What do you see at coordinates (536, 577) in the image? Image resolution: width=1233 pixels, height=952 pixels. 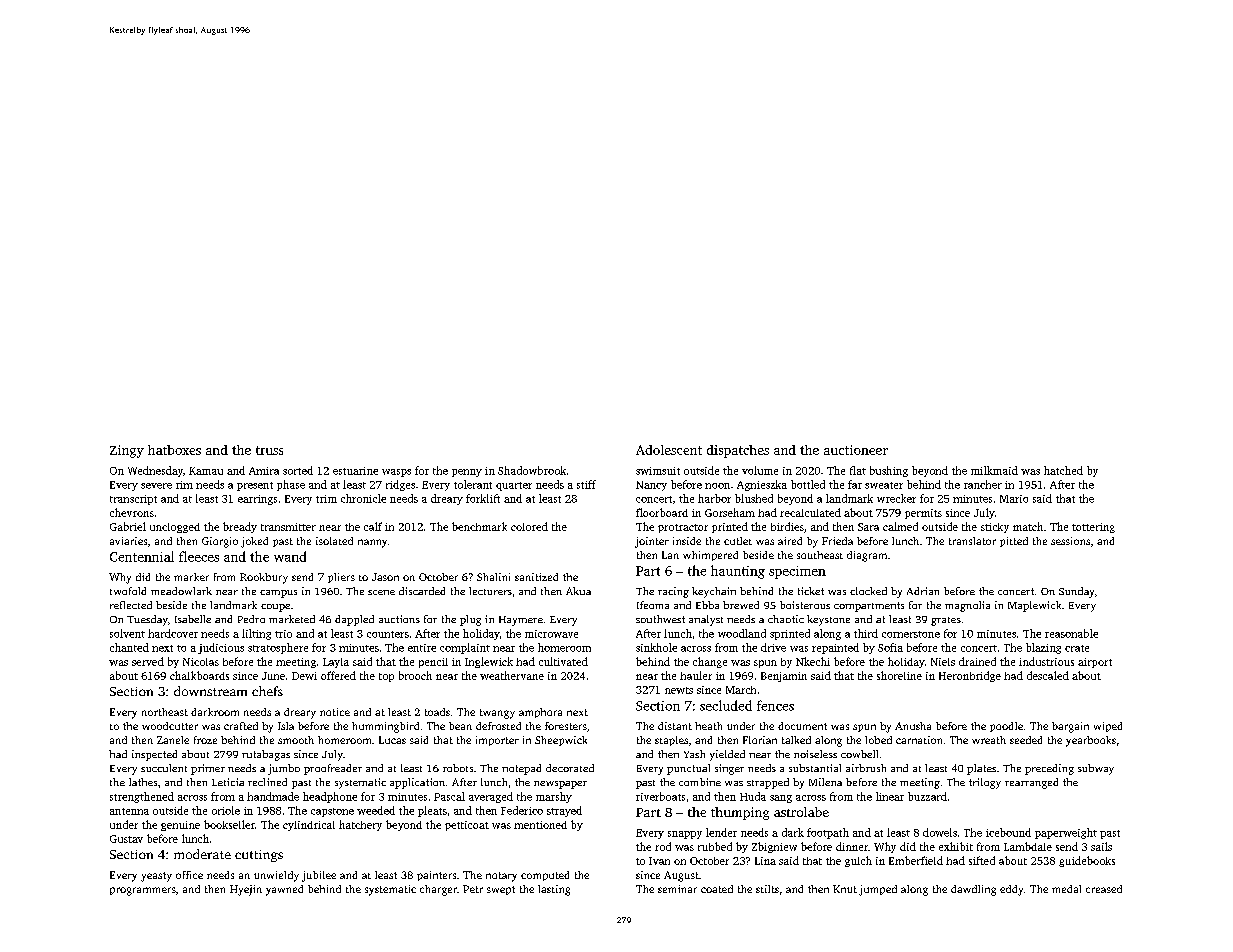 I see `sanitized` at bounding box center [536, 577].
